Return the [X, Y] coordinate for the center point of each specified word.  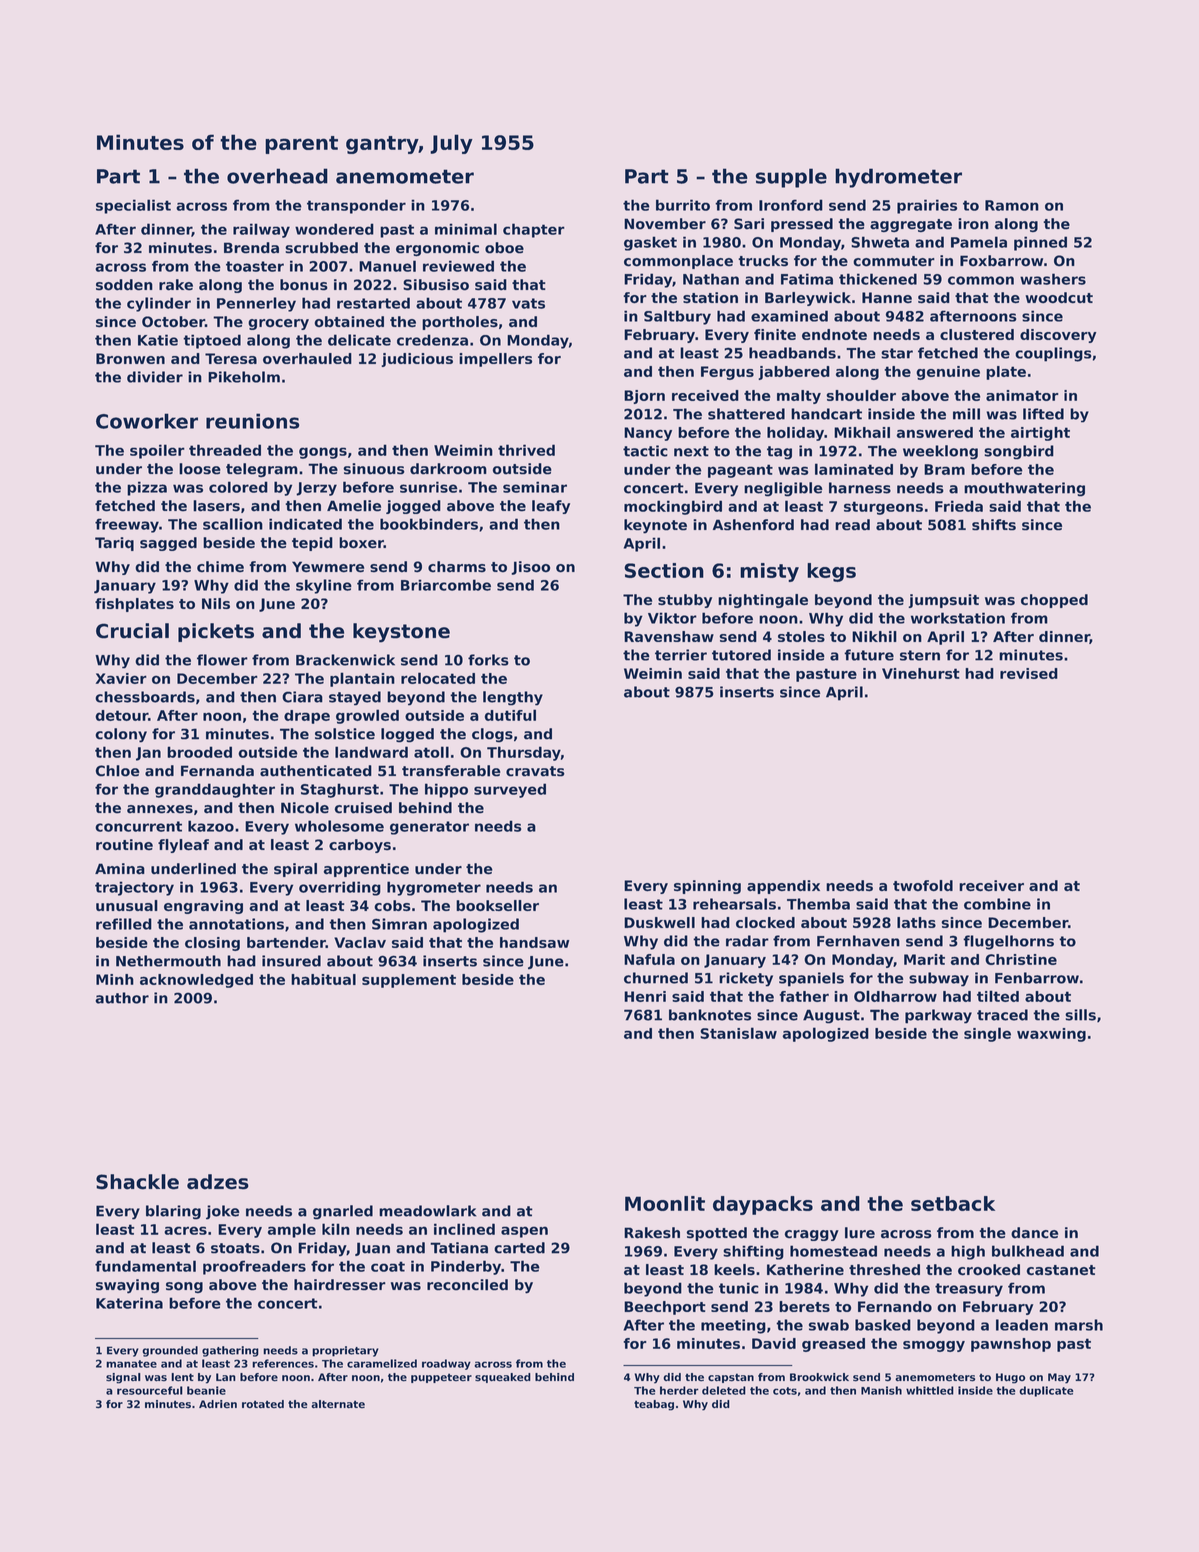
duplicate [1046, 1391]
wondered [334, 229]
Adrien [218, 1404]
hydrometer [898, 178]
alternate [338, 1404]
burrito [683, 205]
